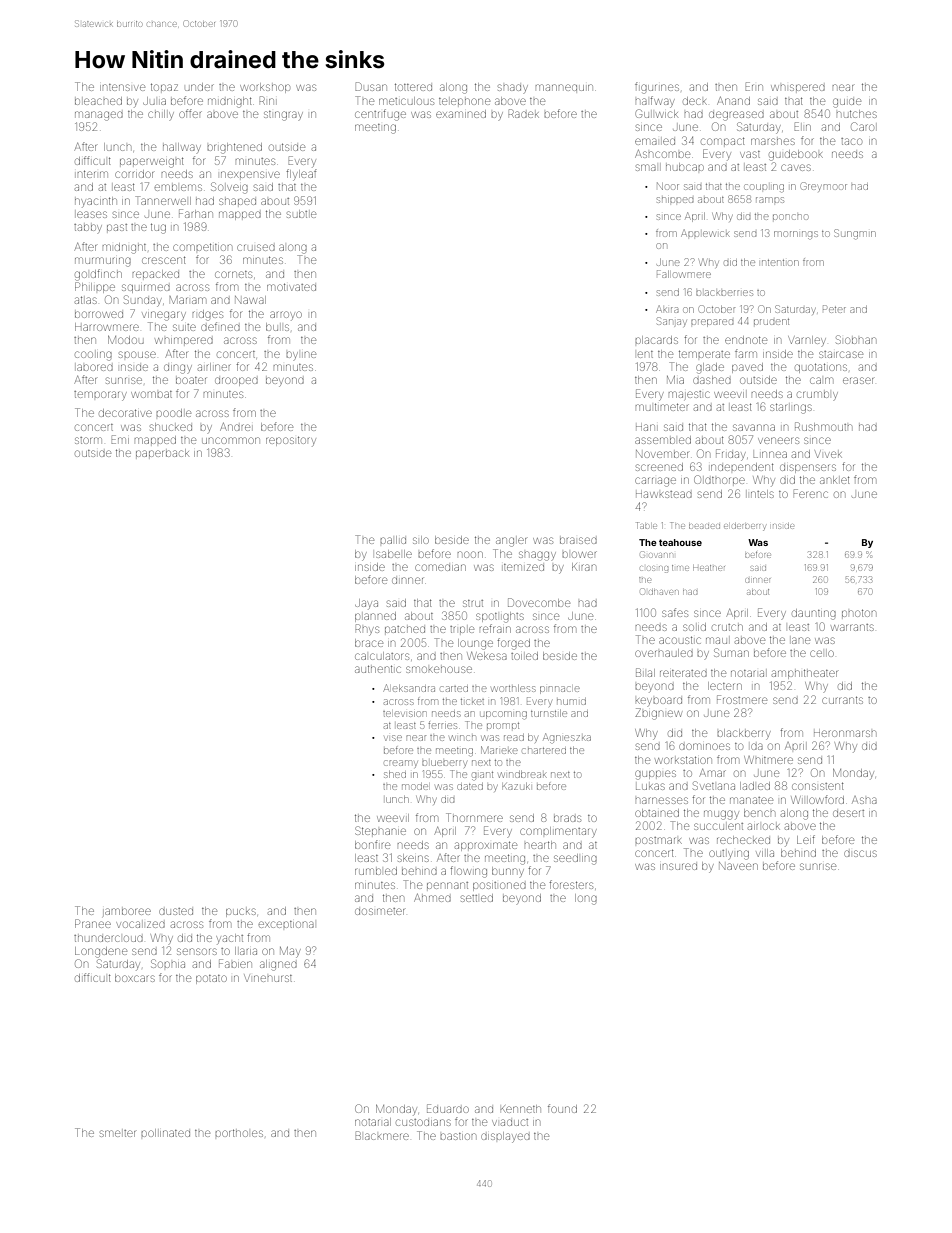 The width and height of the page is (952, 1233). Describe the element at coordinates (505, 1137) in the page. I see `displayed` at that location.
